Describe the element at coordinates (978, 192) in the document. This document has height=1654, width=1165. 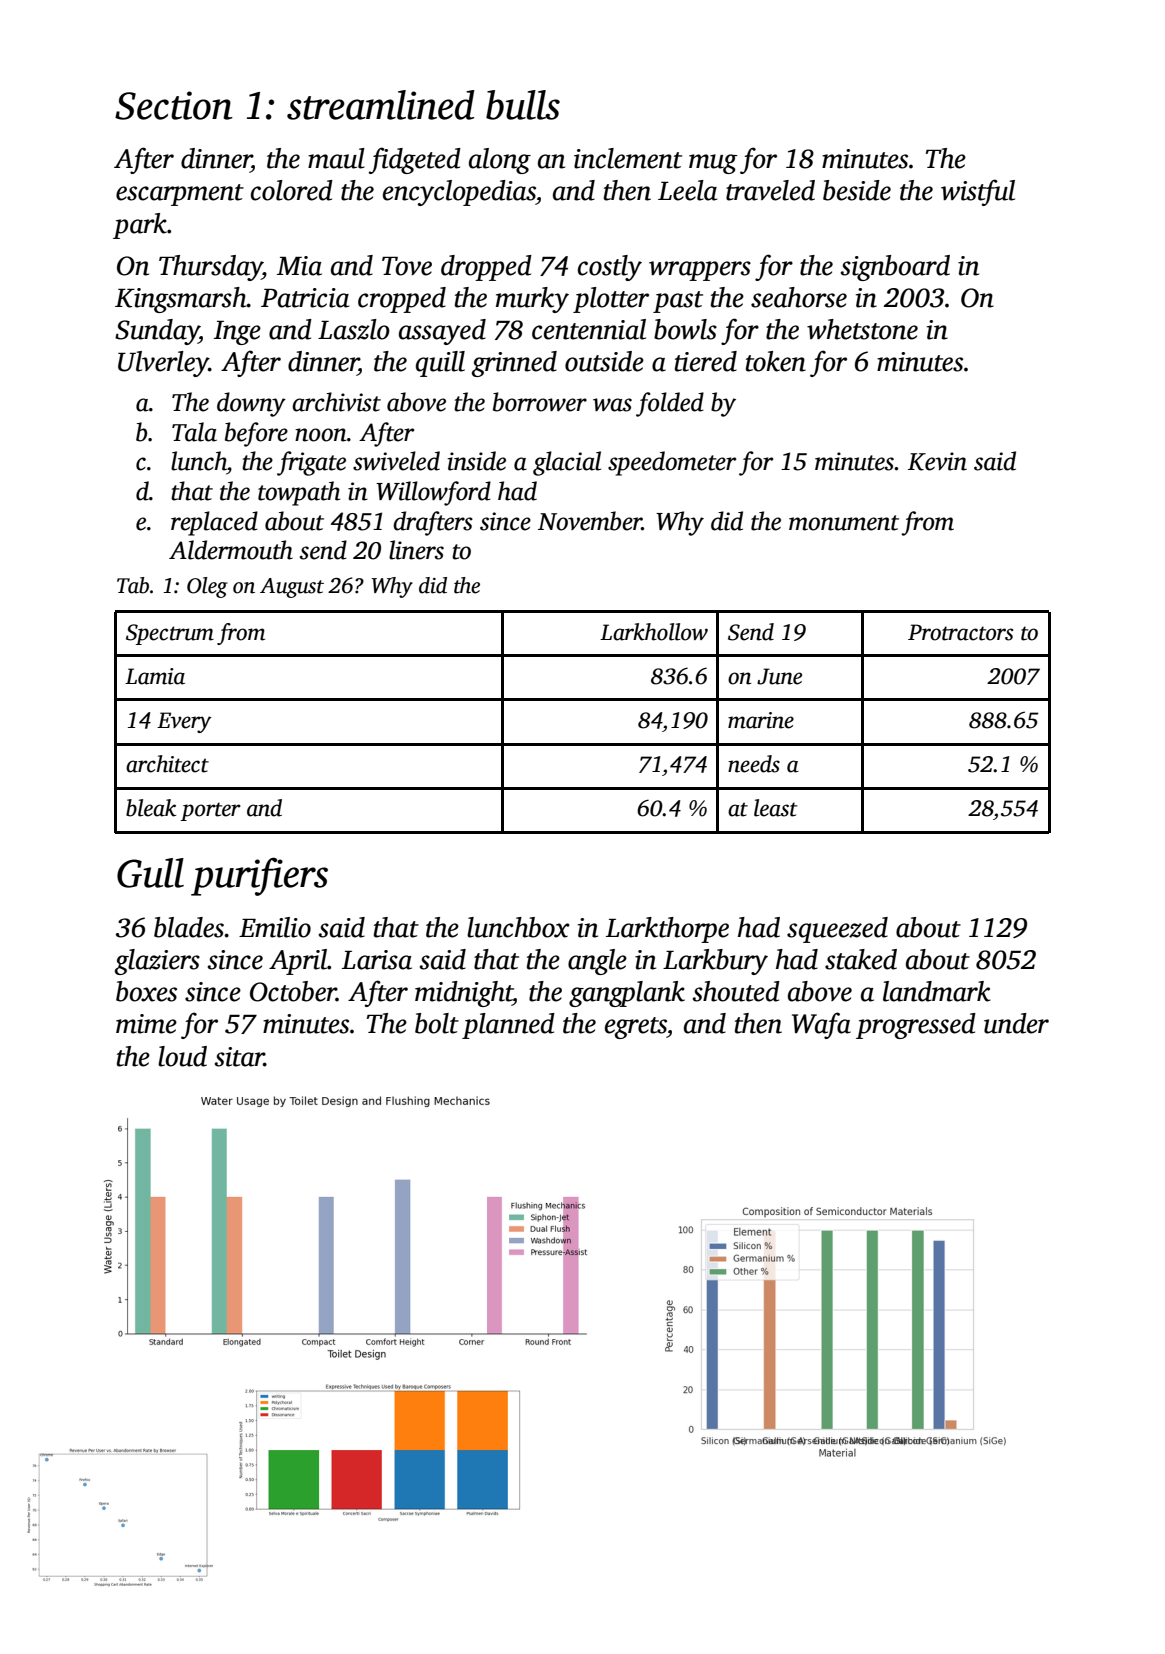
I see `wistful` at that location.
